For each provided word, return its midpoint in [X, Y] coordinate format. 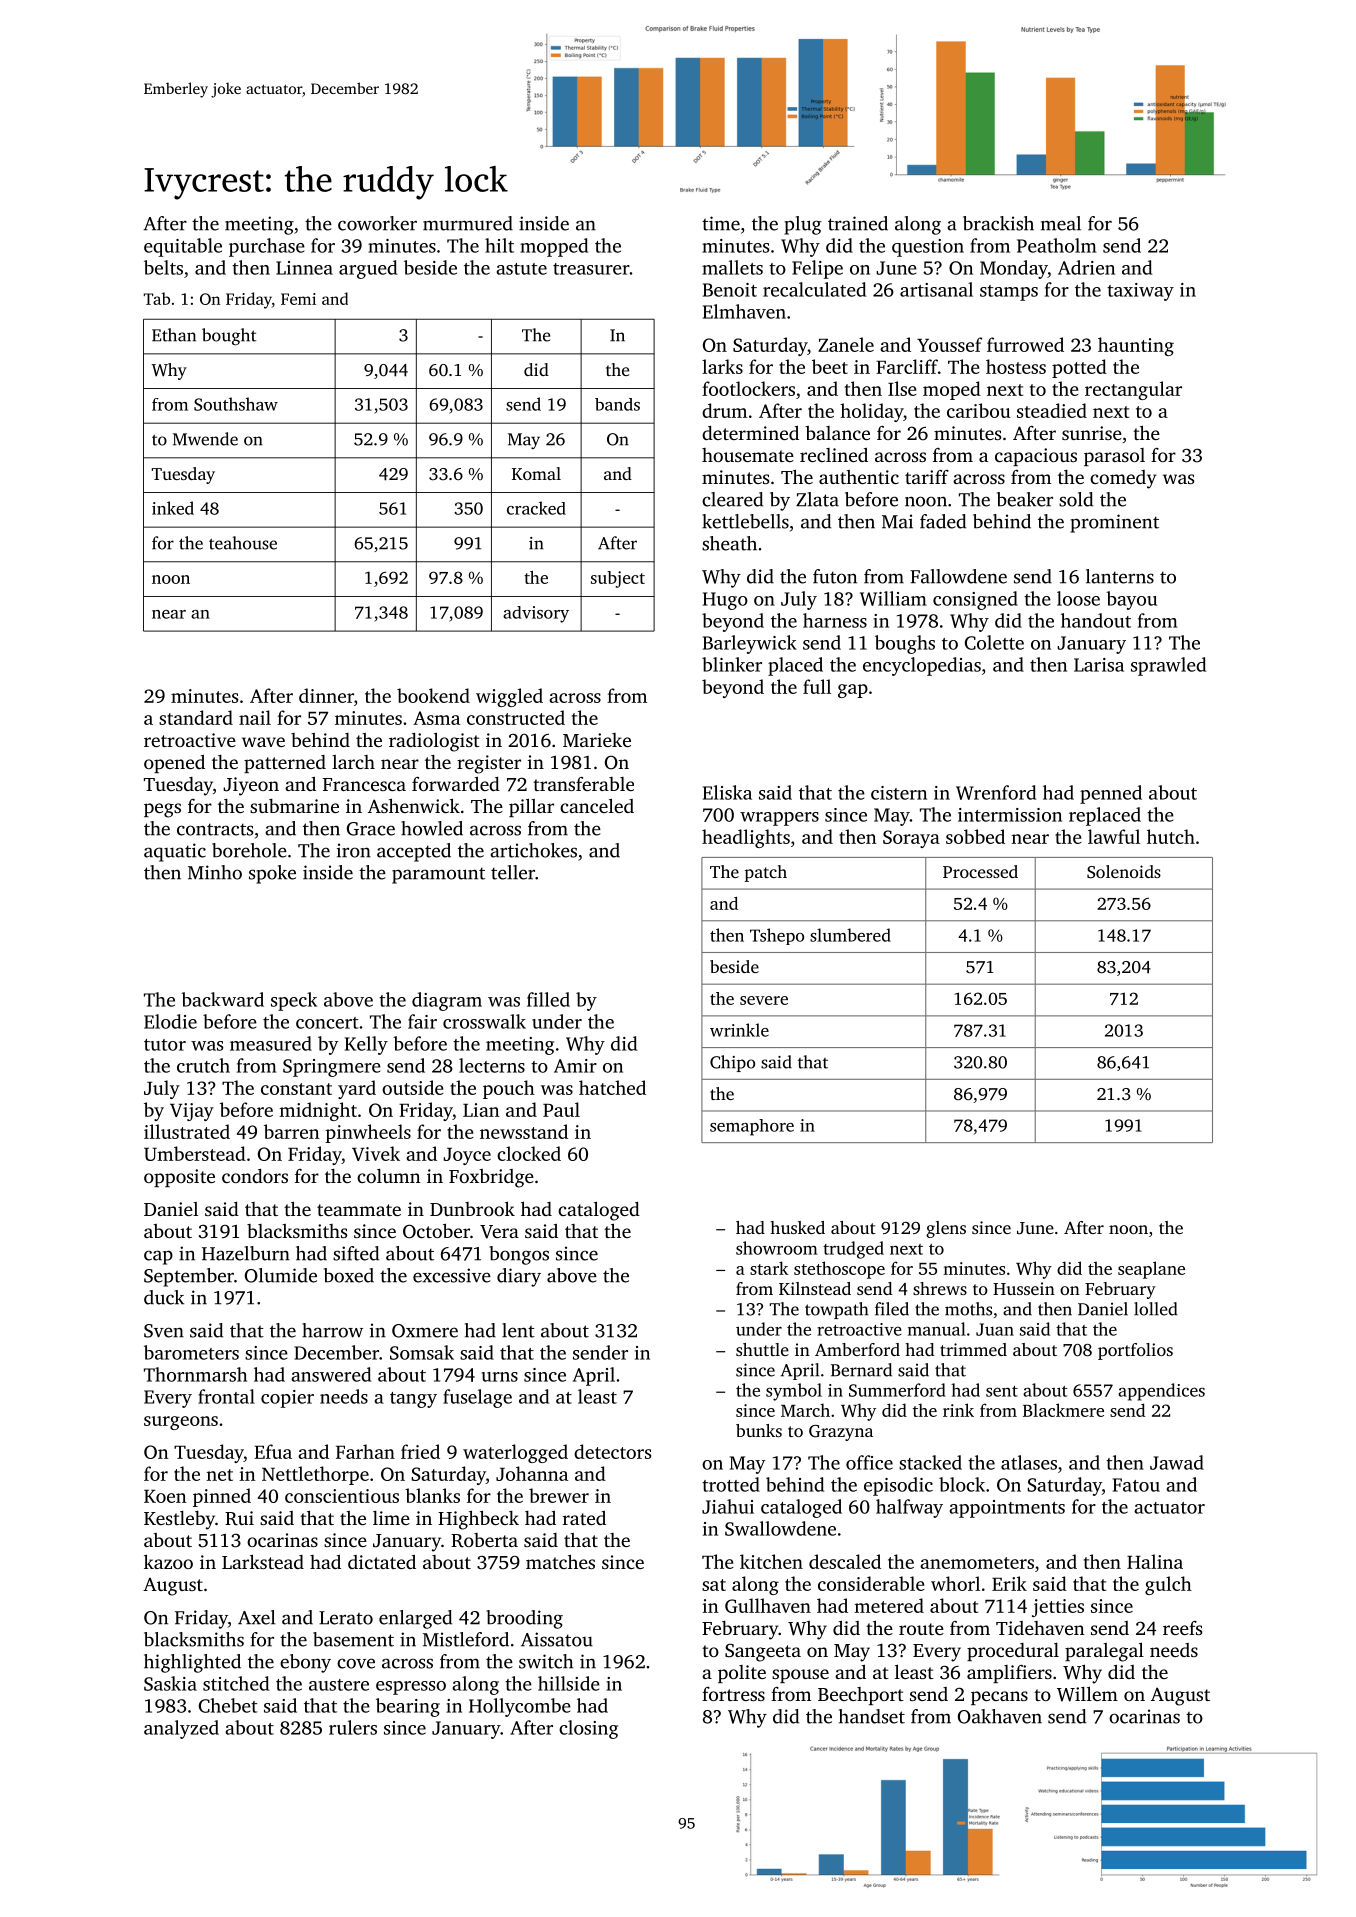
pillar [531, 807]
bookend [433, 695]
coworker [377, 223]
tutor [165, 1045]
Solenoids [1124, 872]
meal [1061, 223]
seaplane [1151, 1270]
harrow [332, 1330]
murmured [468, 223]
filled [548, 999]
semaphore [752, 1127]
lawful [1114, 836]
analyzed [181, 1729]
